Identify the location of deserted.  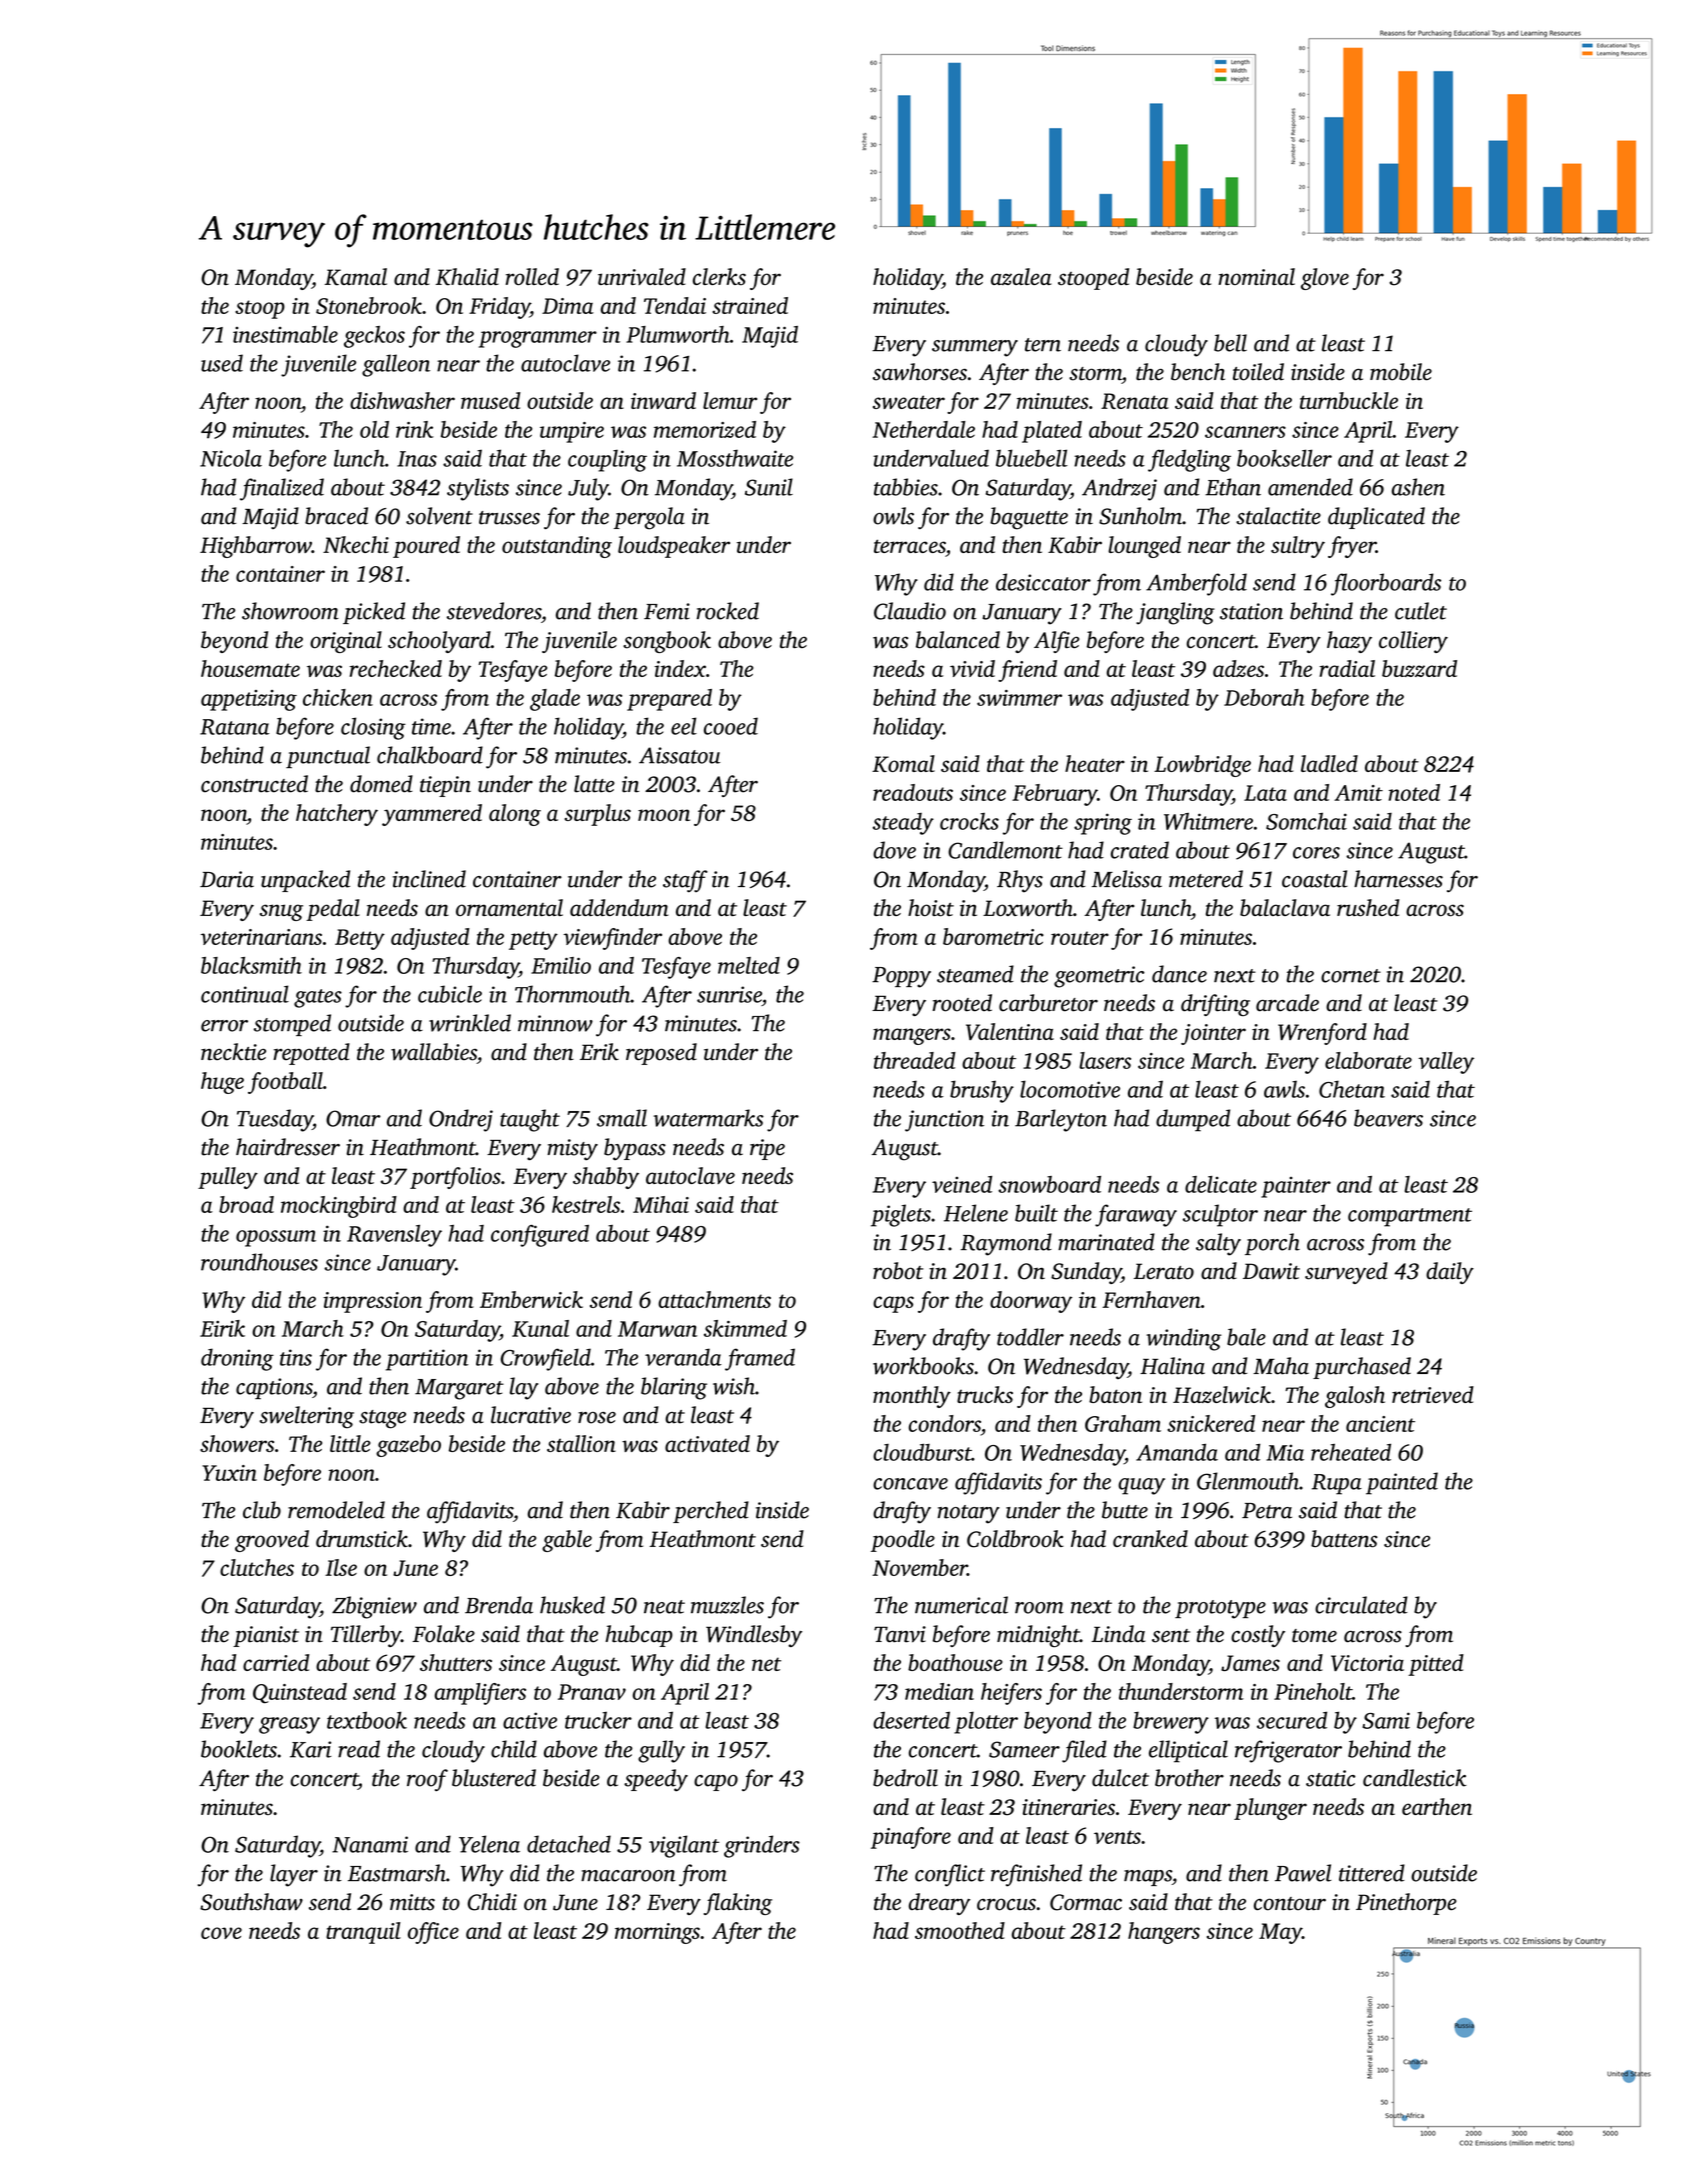
(911, 1720).
